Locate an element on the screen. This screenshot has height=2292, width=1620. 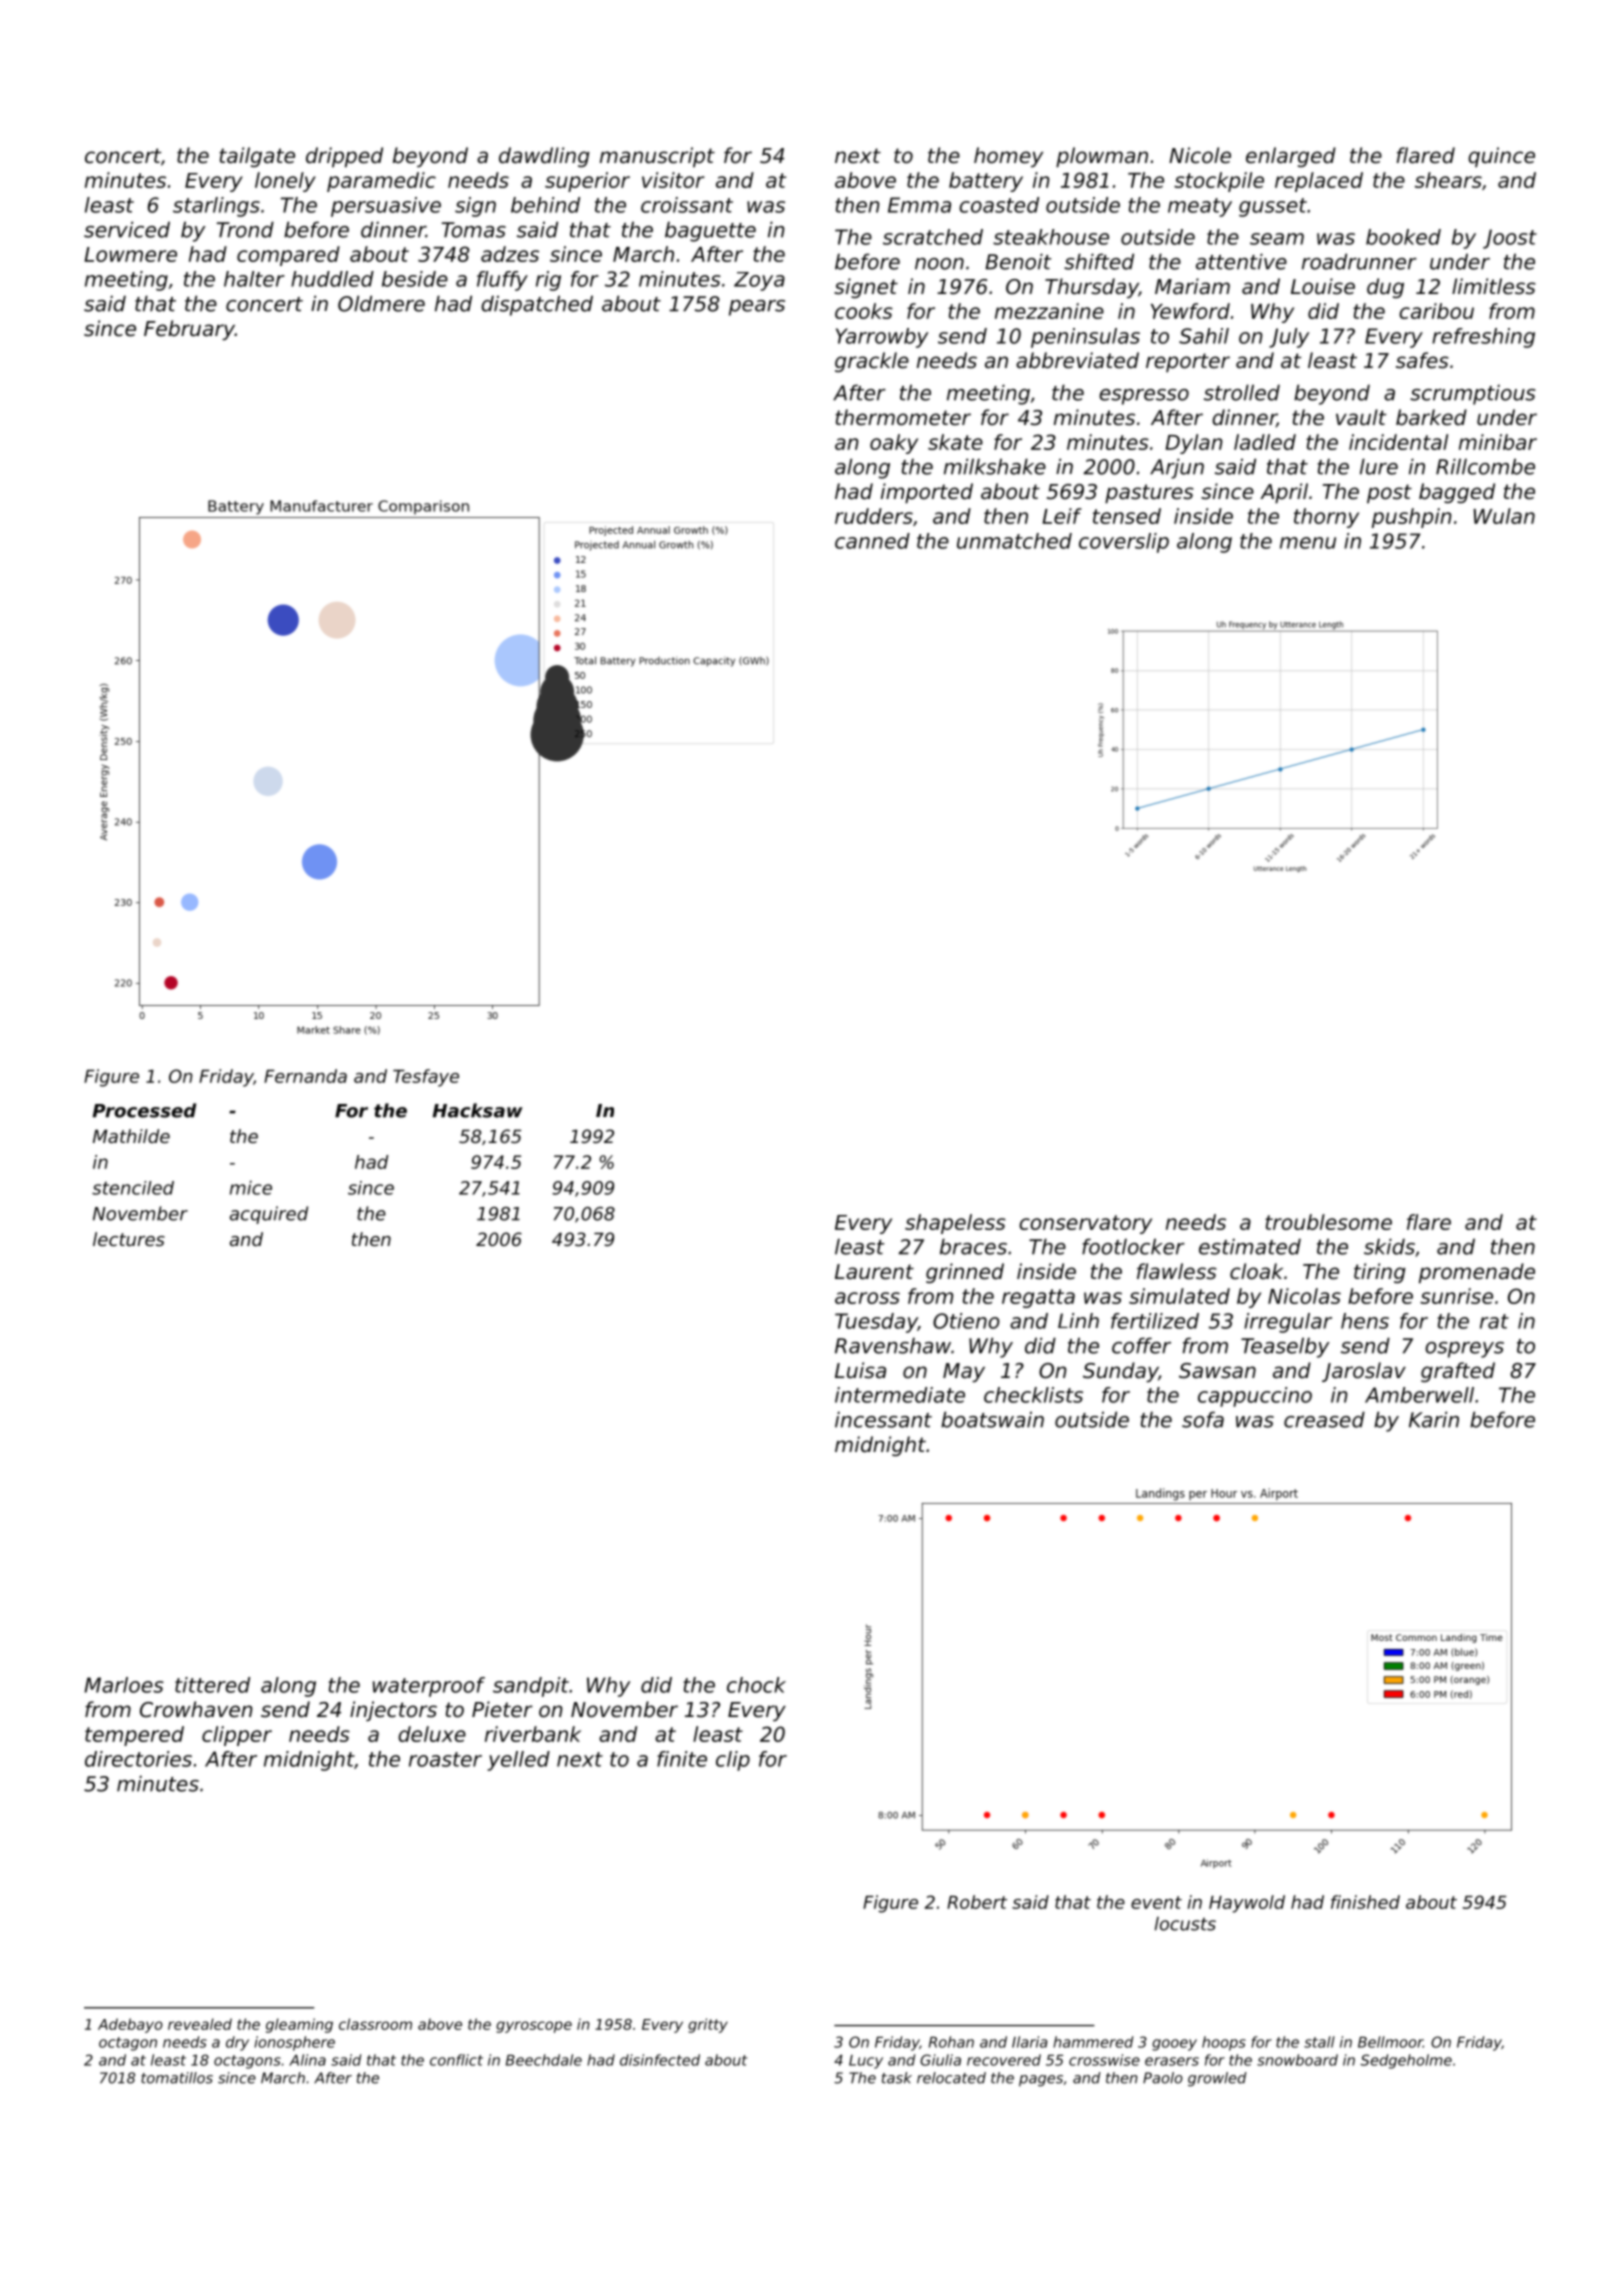
visitor is located at coordinates (673, 180).
